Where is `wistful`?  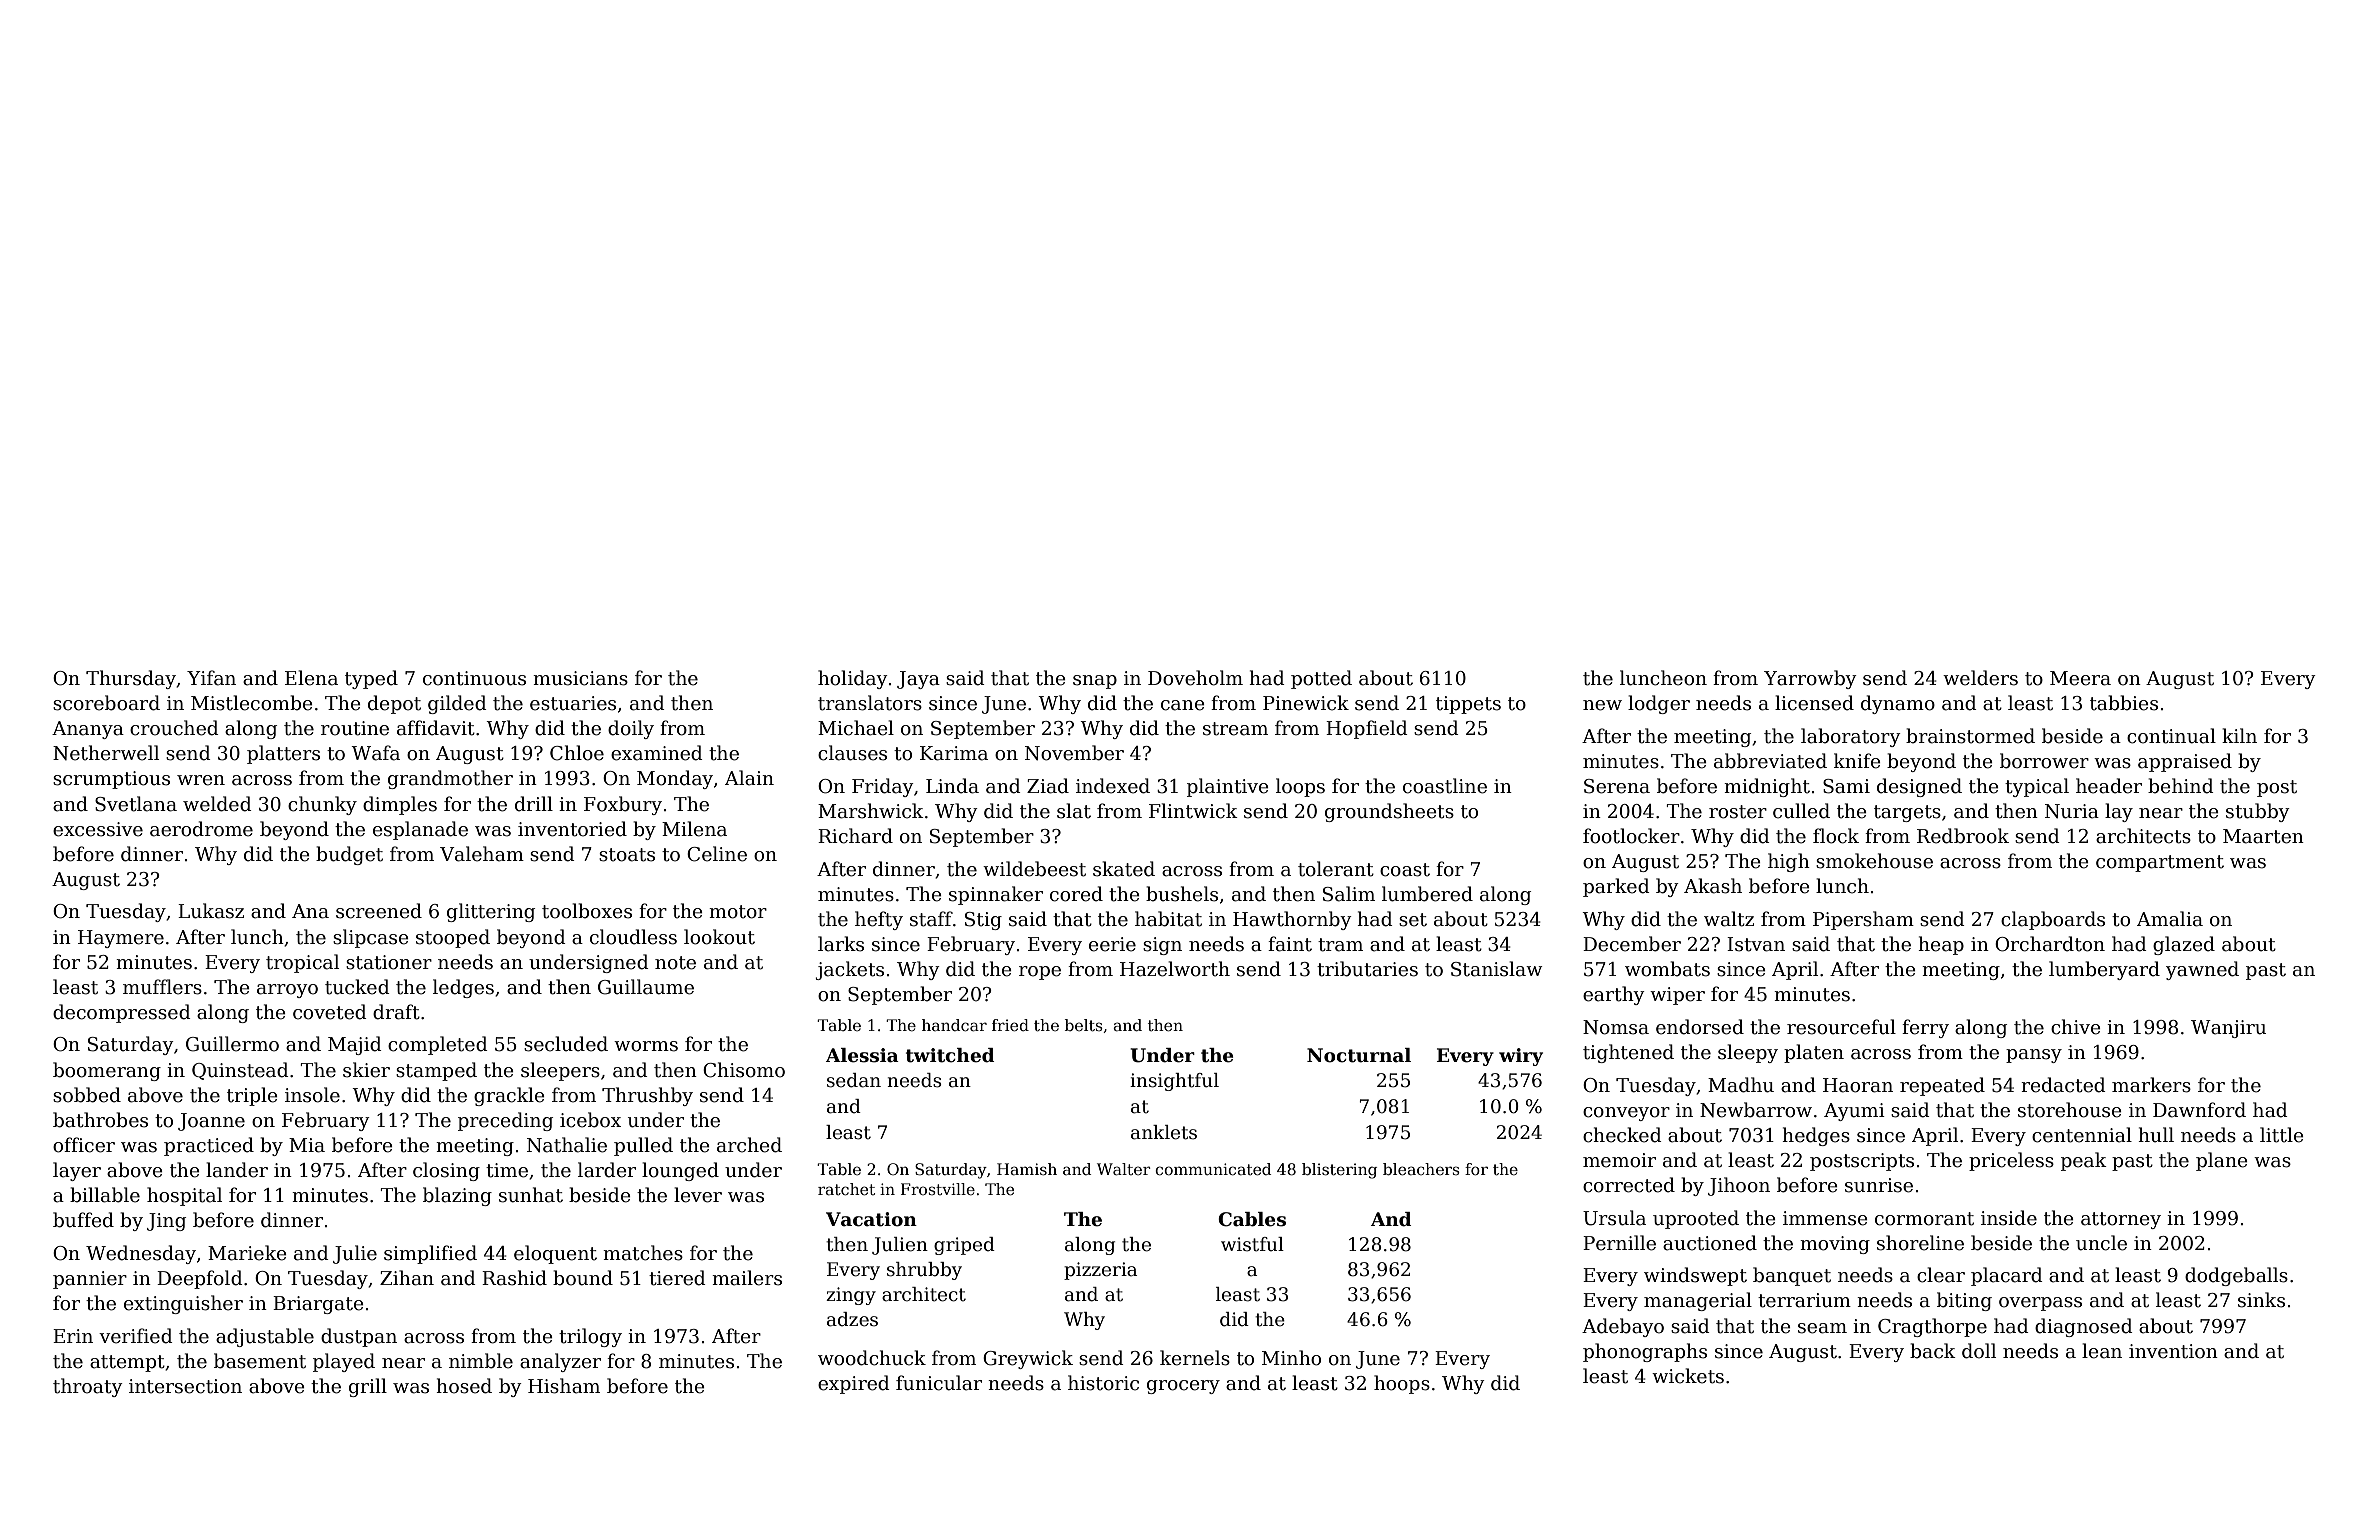
wistful is located at coordinates (1252, 1244).
